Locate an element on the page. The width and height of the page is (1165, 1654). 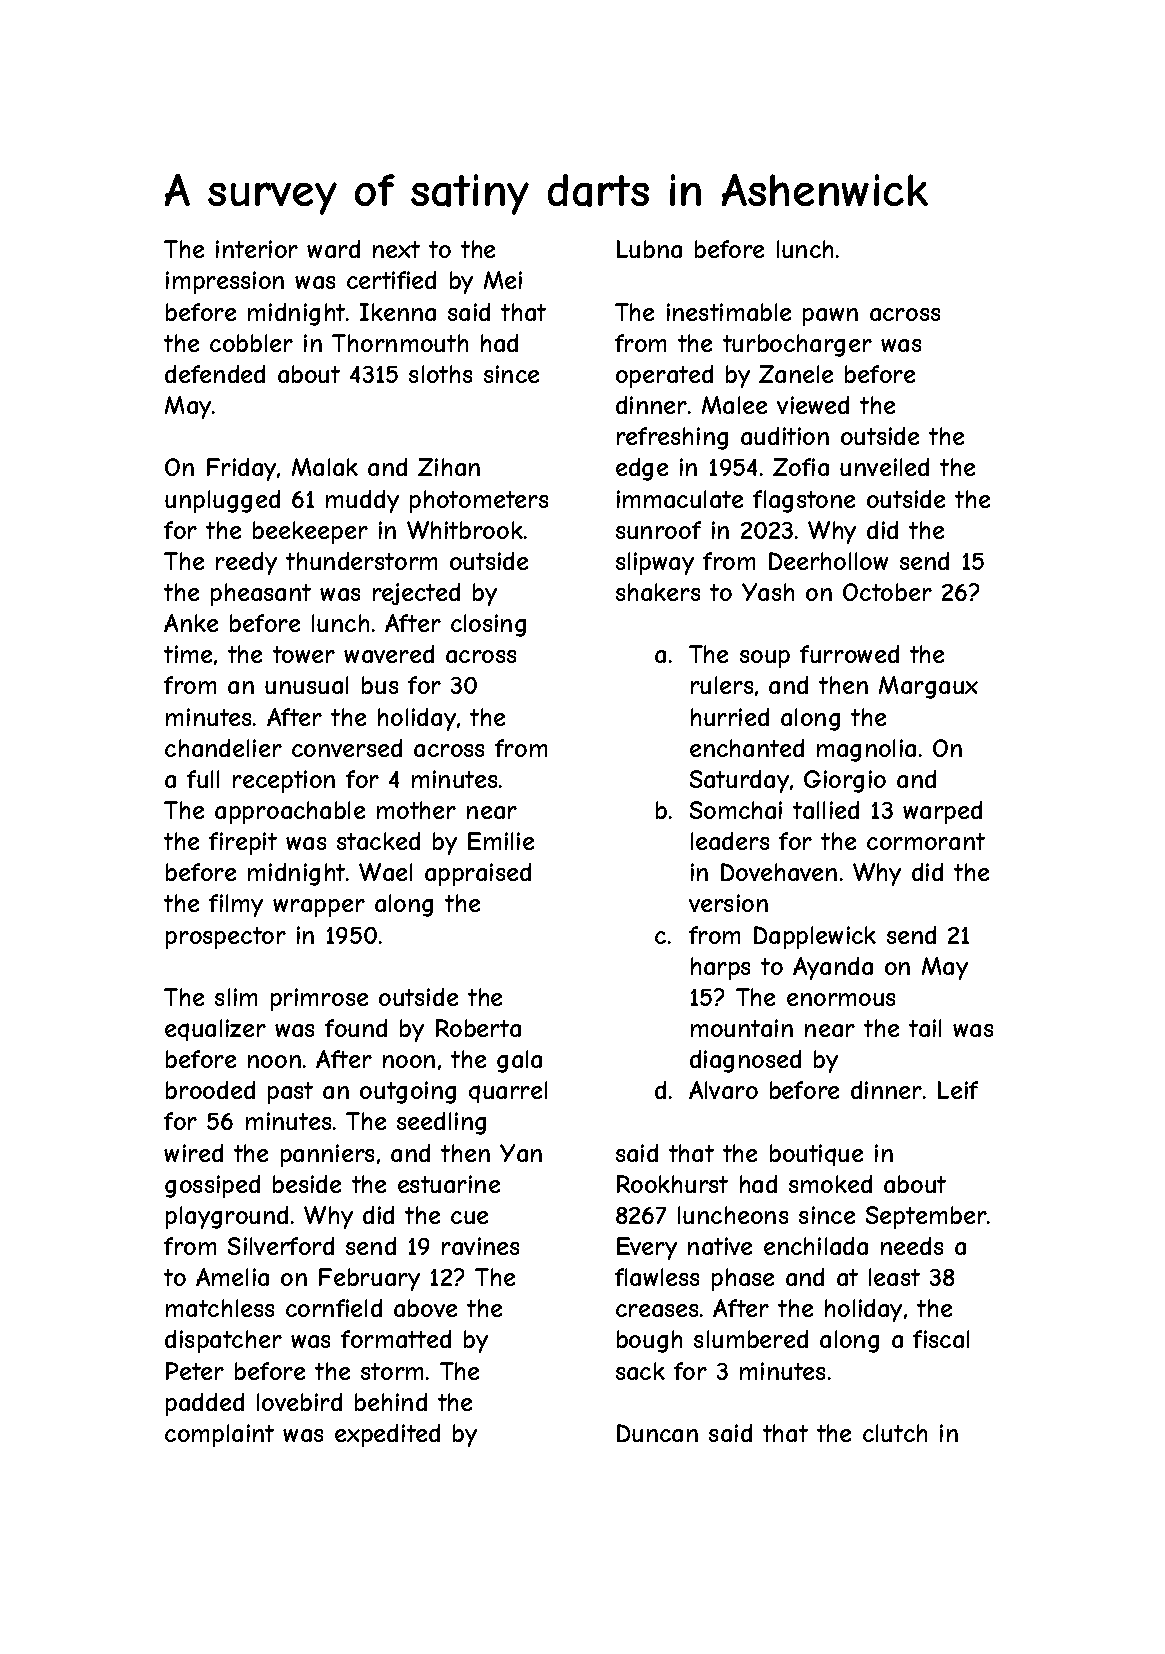
time is located at coordinates (188, 654).
